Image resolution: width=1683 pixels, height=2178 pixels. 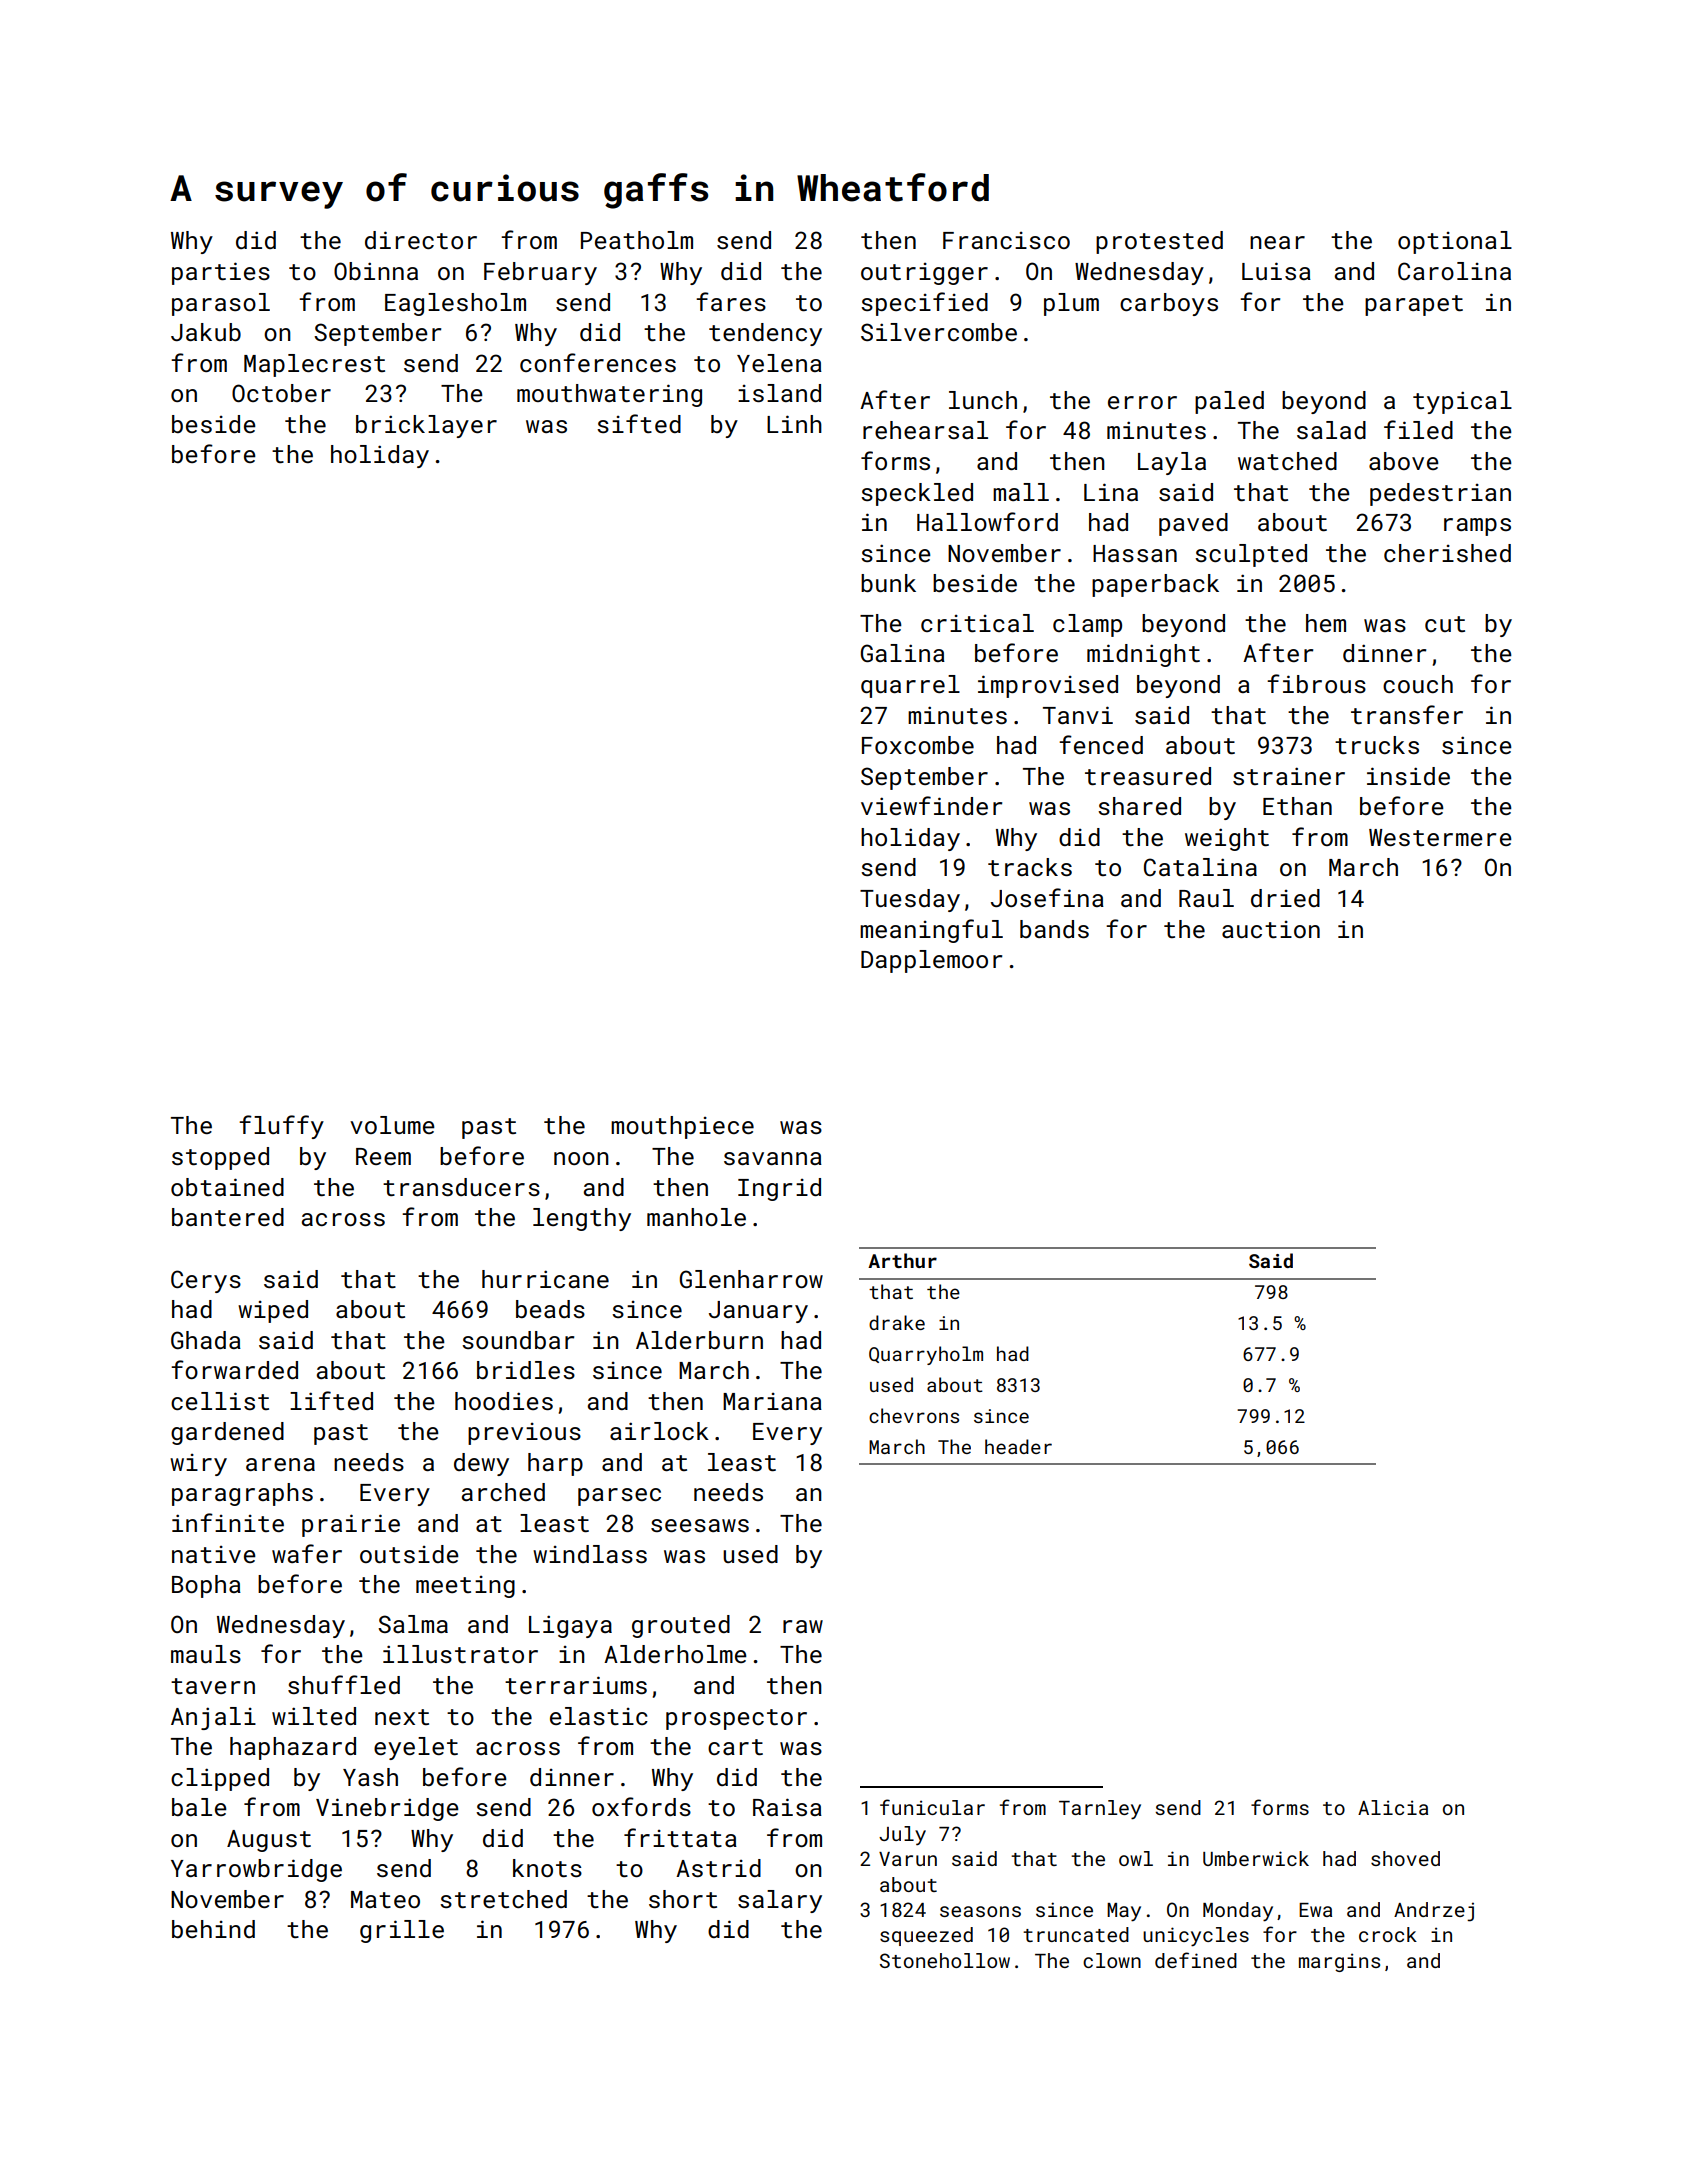 What do you see at coordinates (214, 1554) in the screenshot?
I see `native` at bounding box center [214, 1554].
